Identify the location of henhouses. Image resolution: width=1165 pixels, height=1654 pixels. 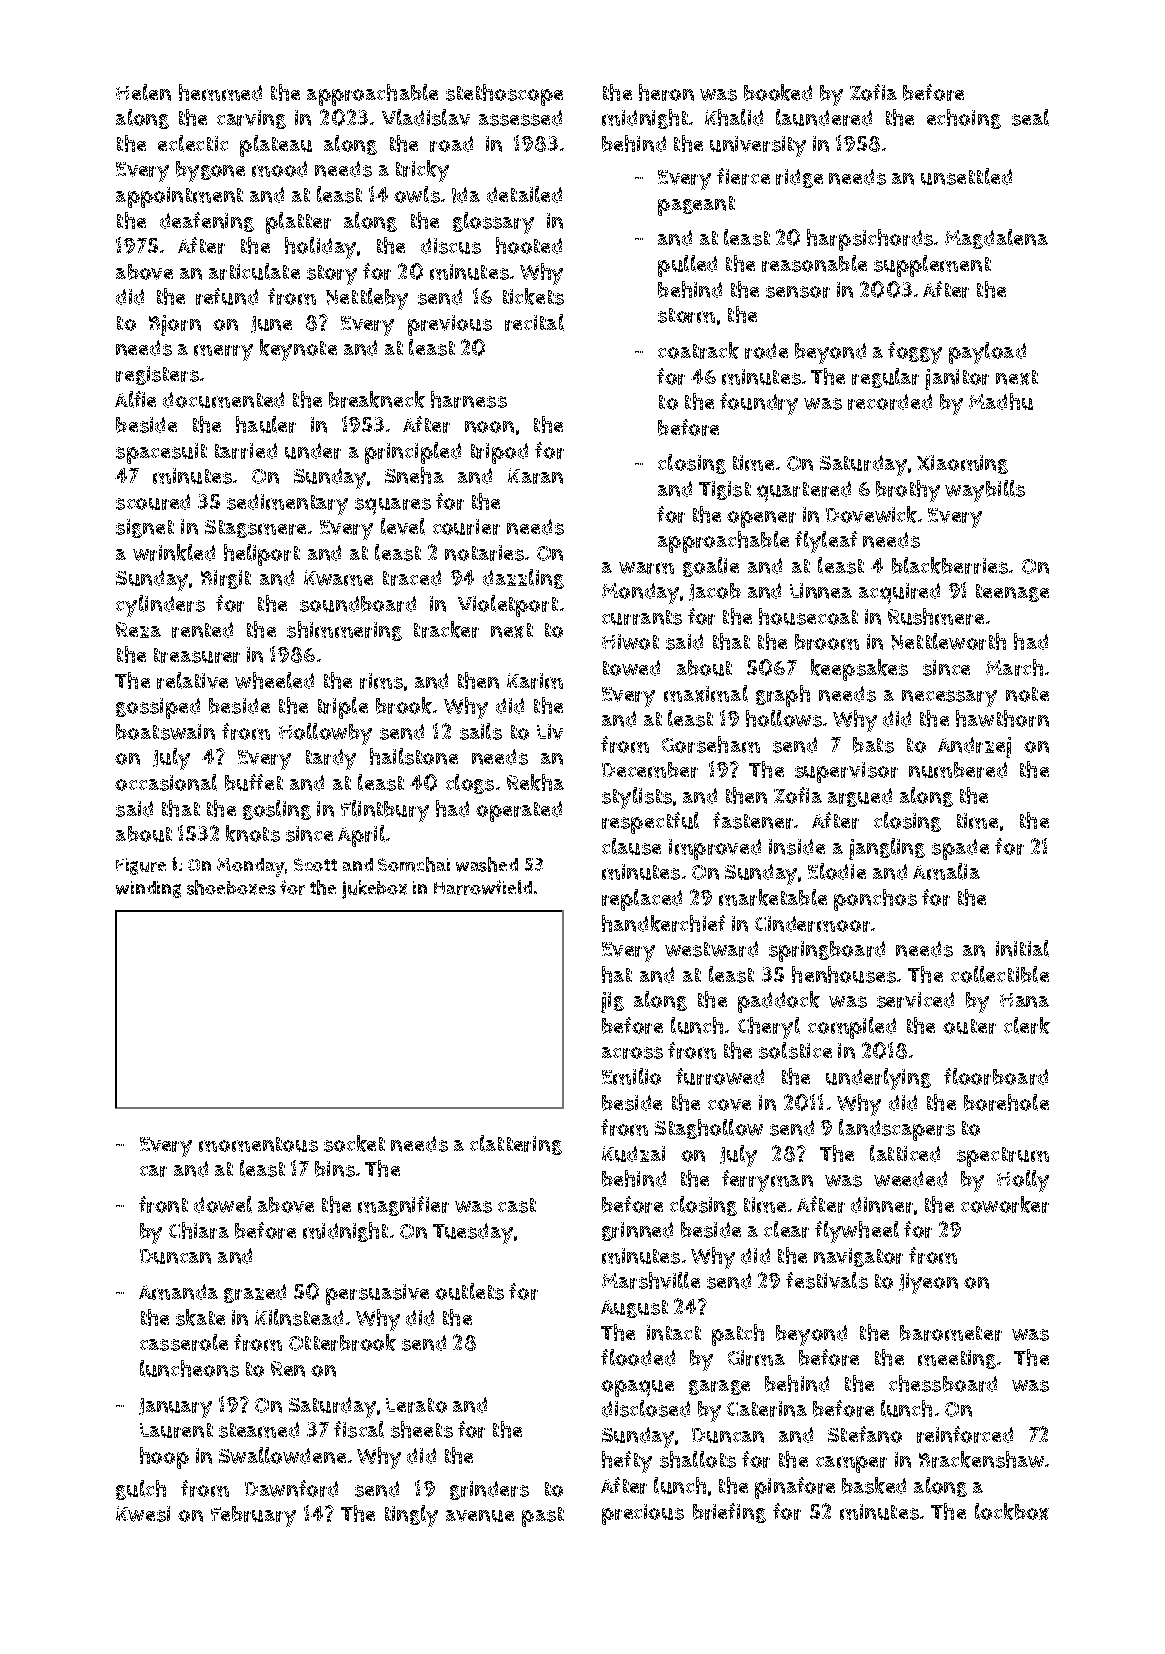
(844, 974).
